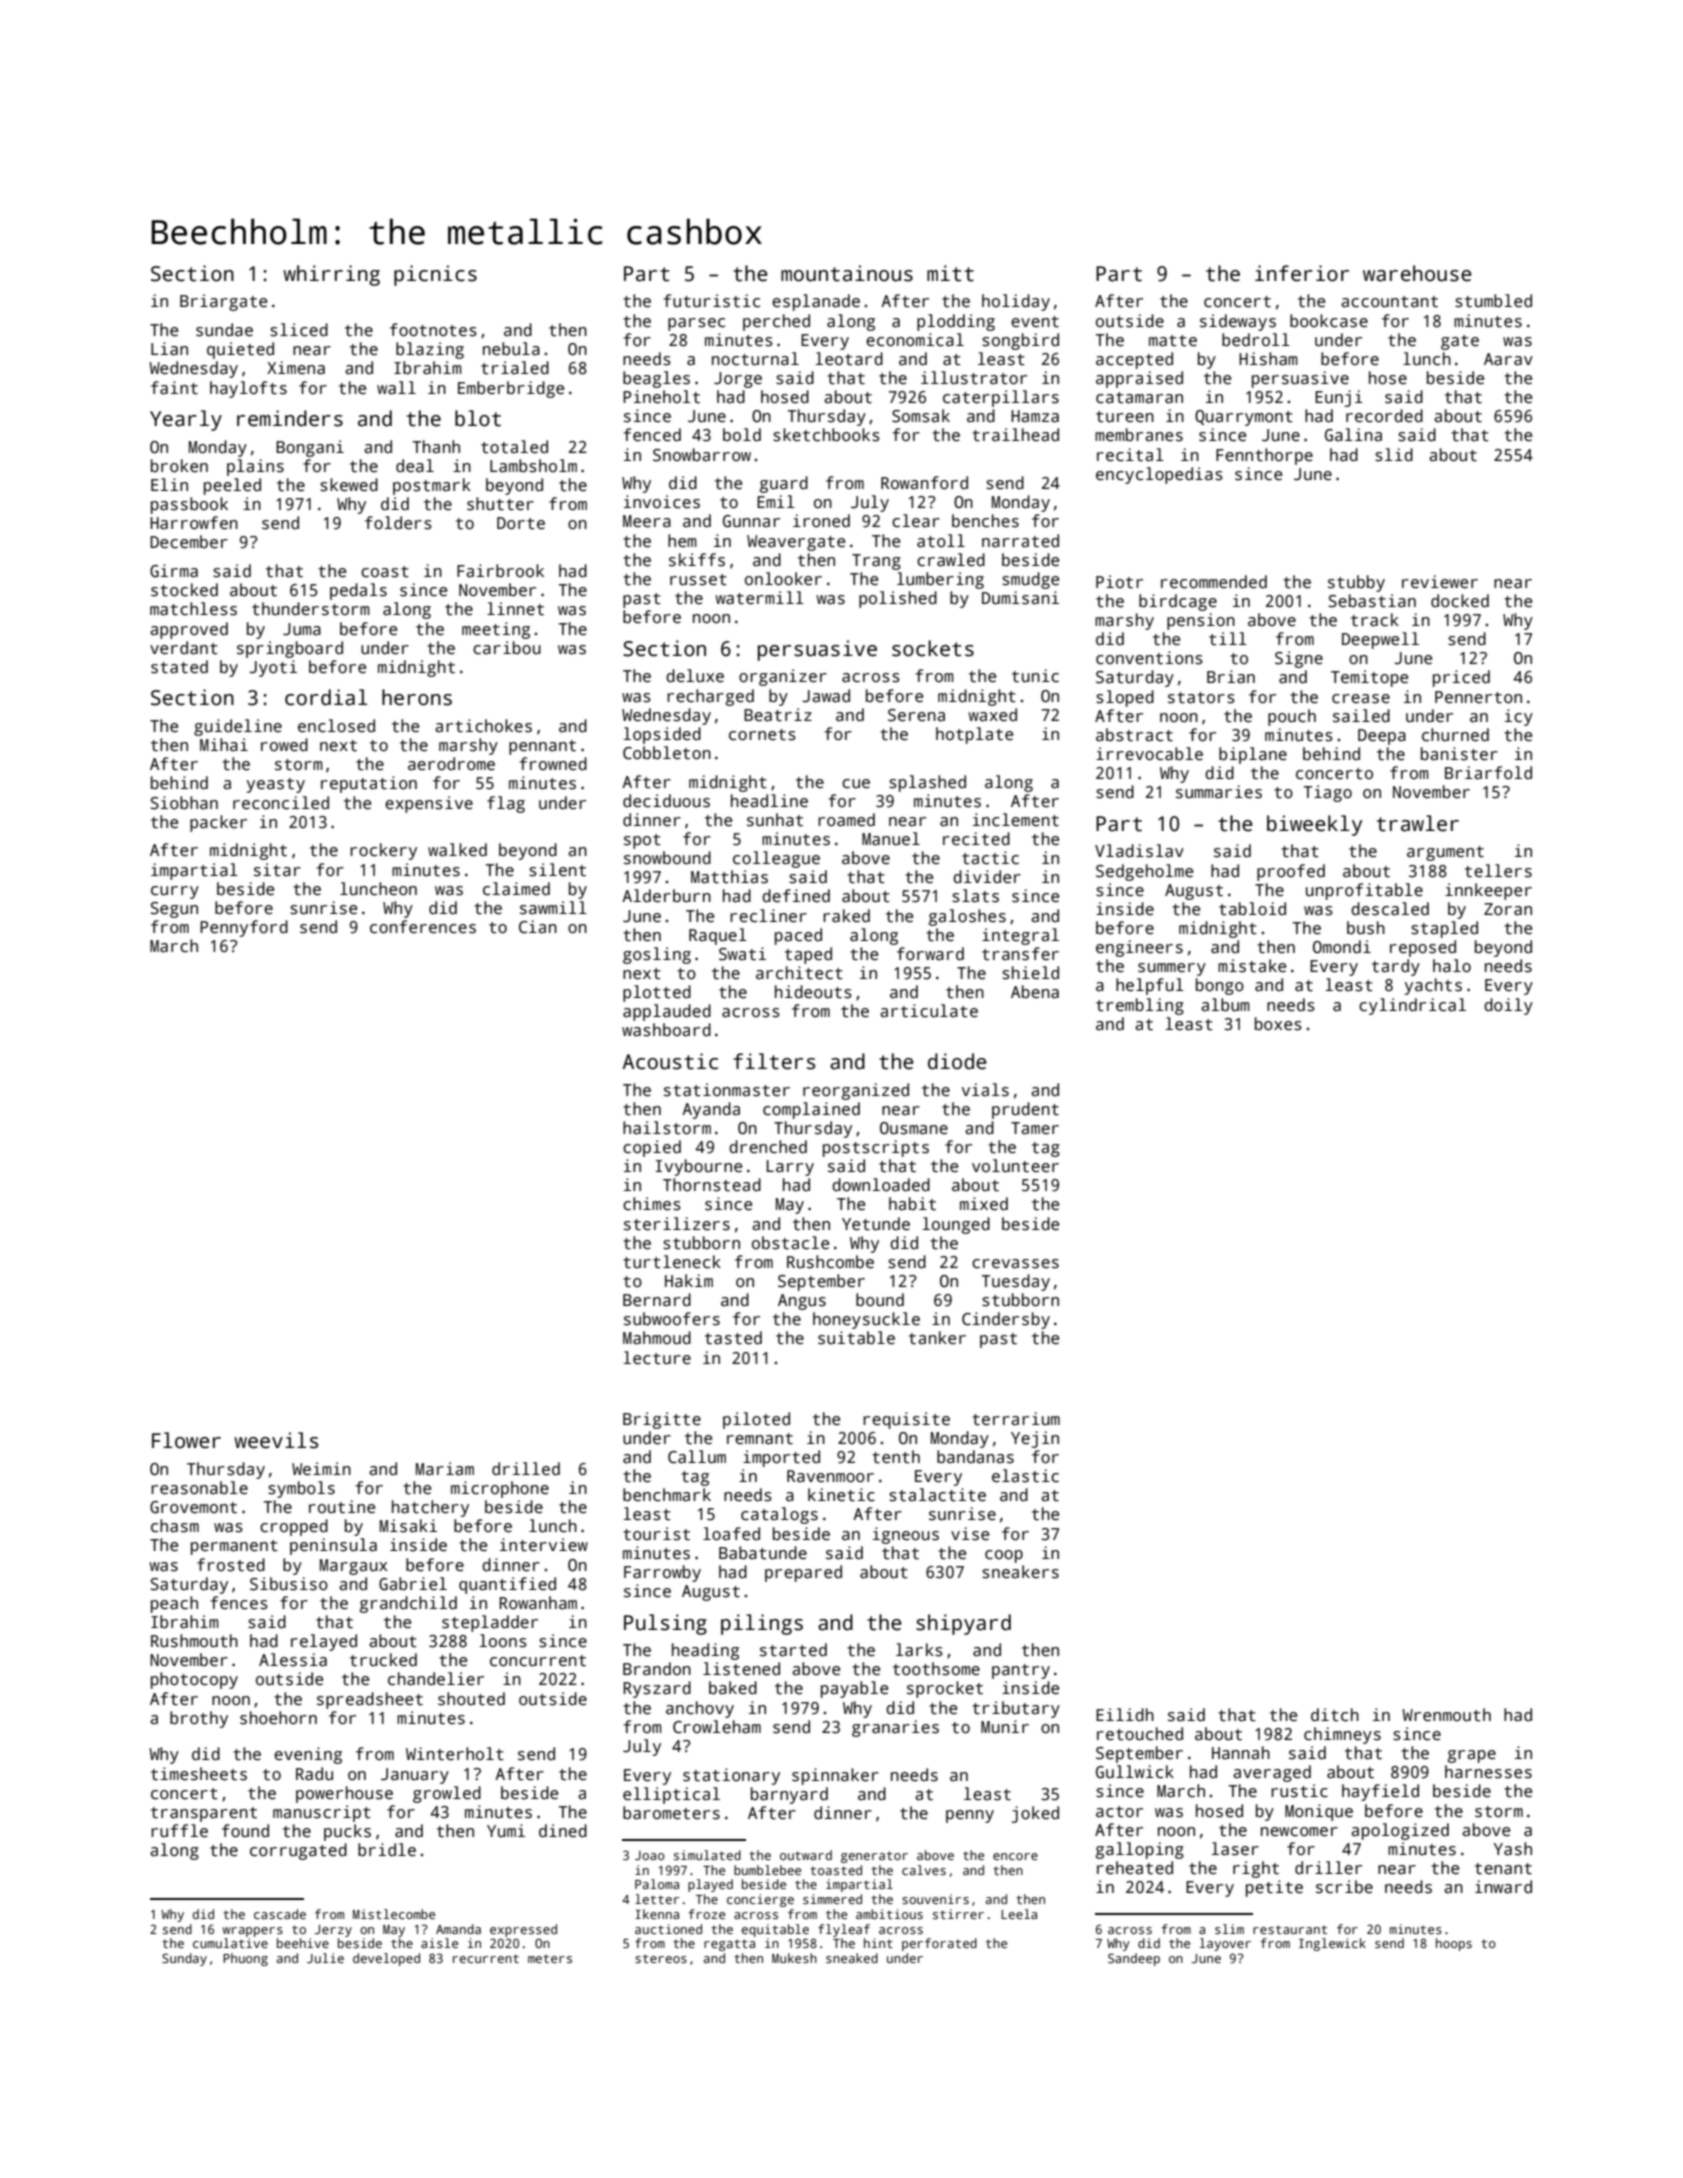 This screenshot has height=2178, width=1683. Describe the element at coordinates (1302, 273) in the screenshot. I see `inferior` at that location.
